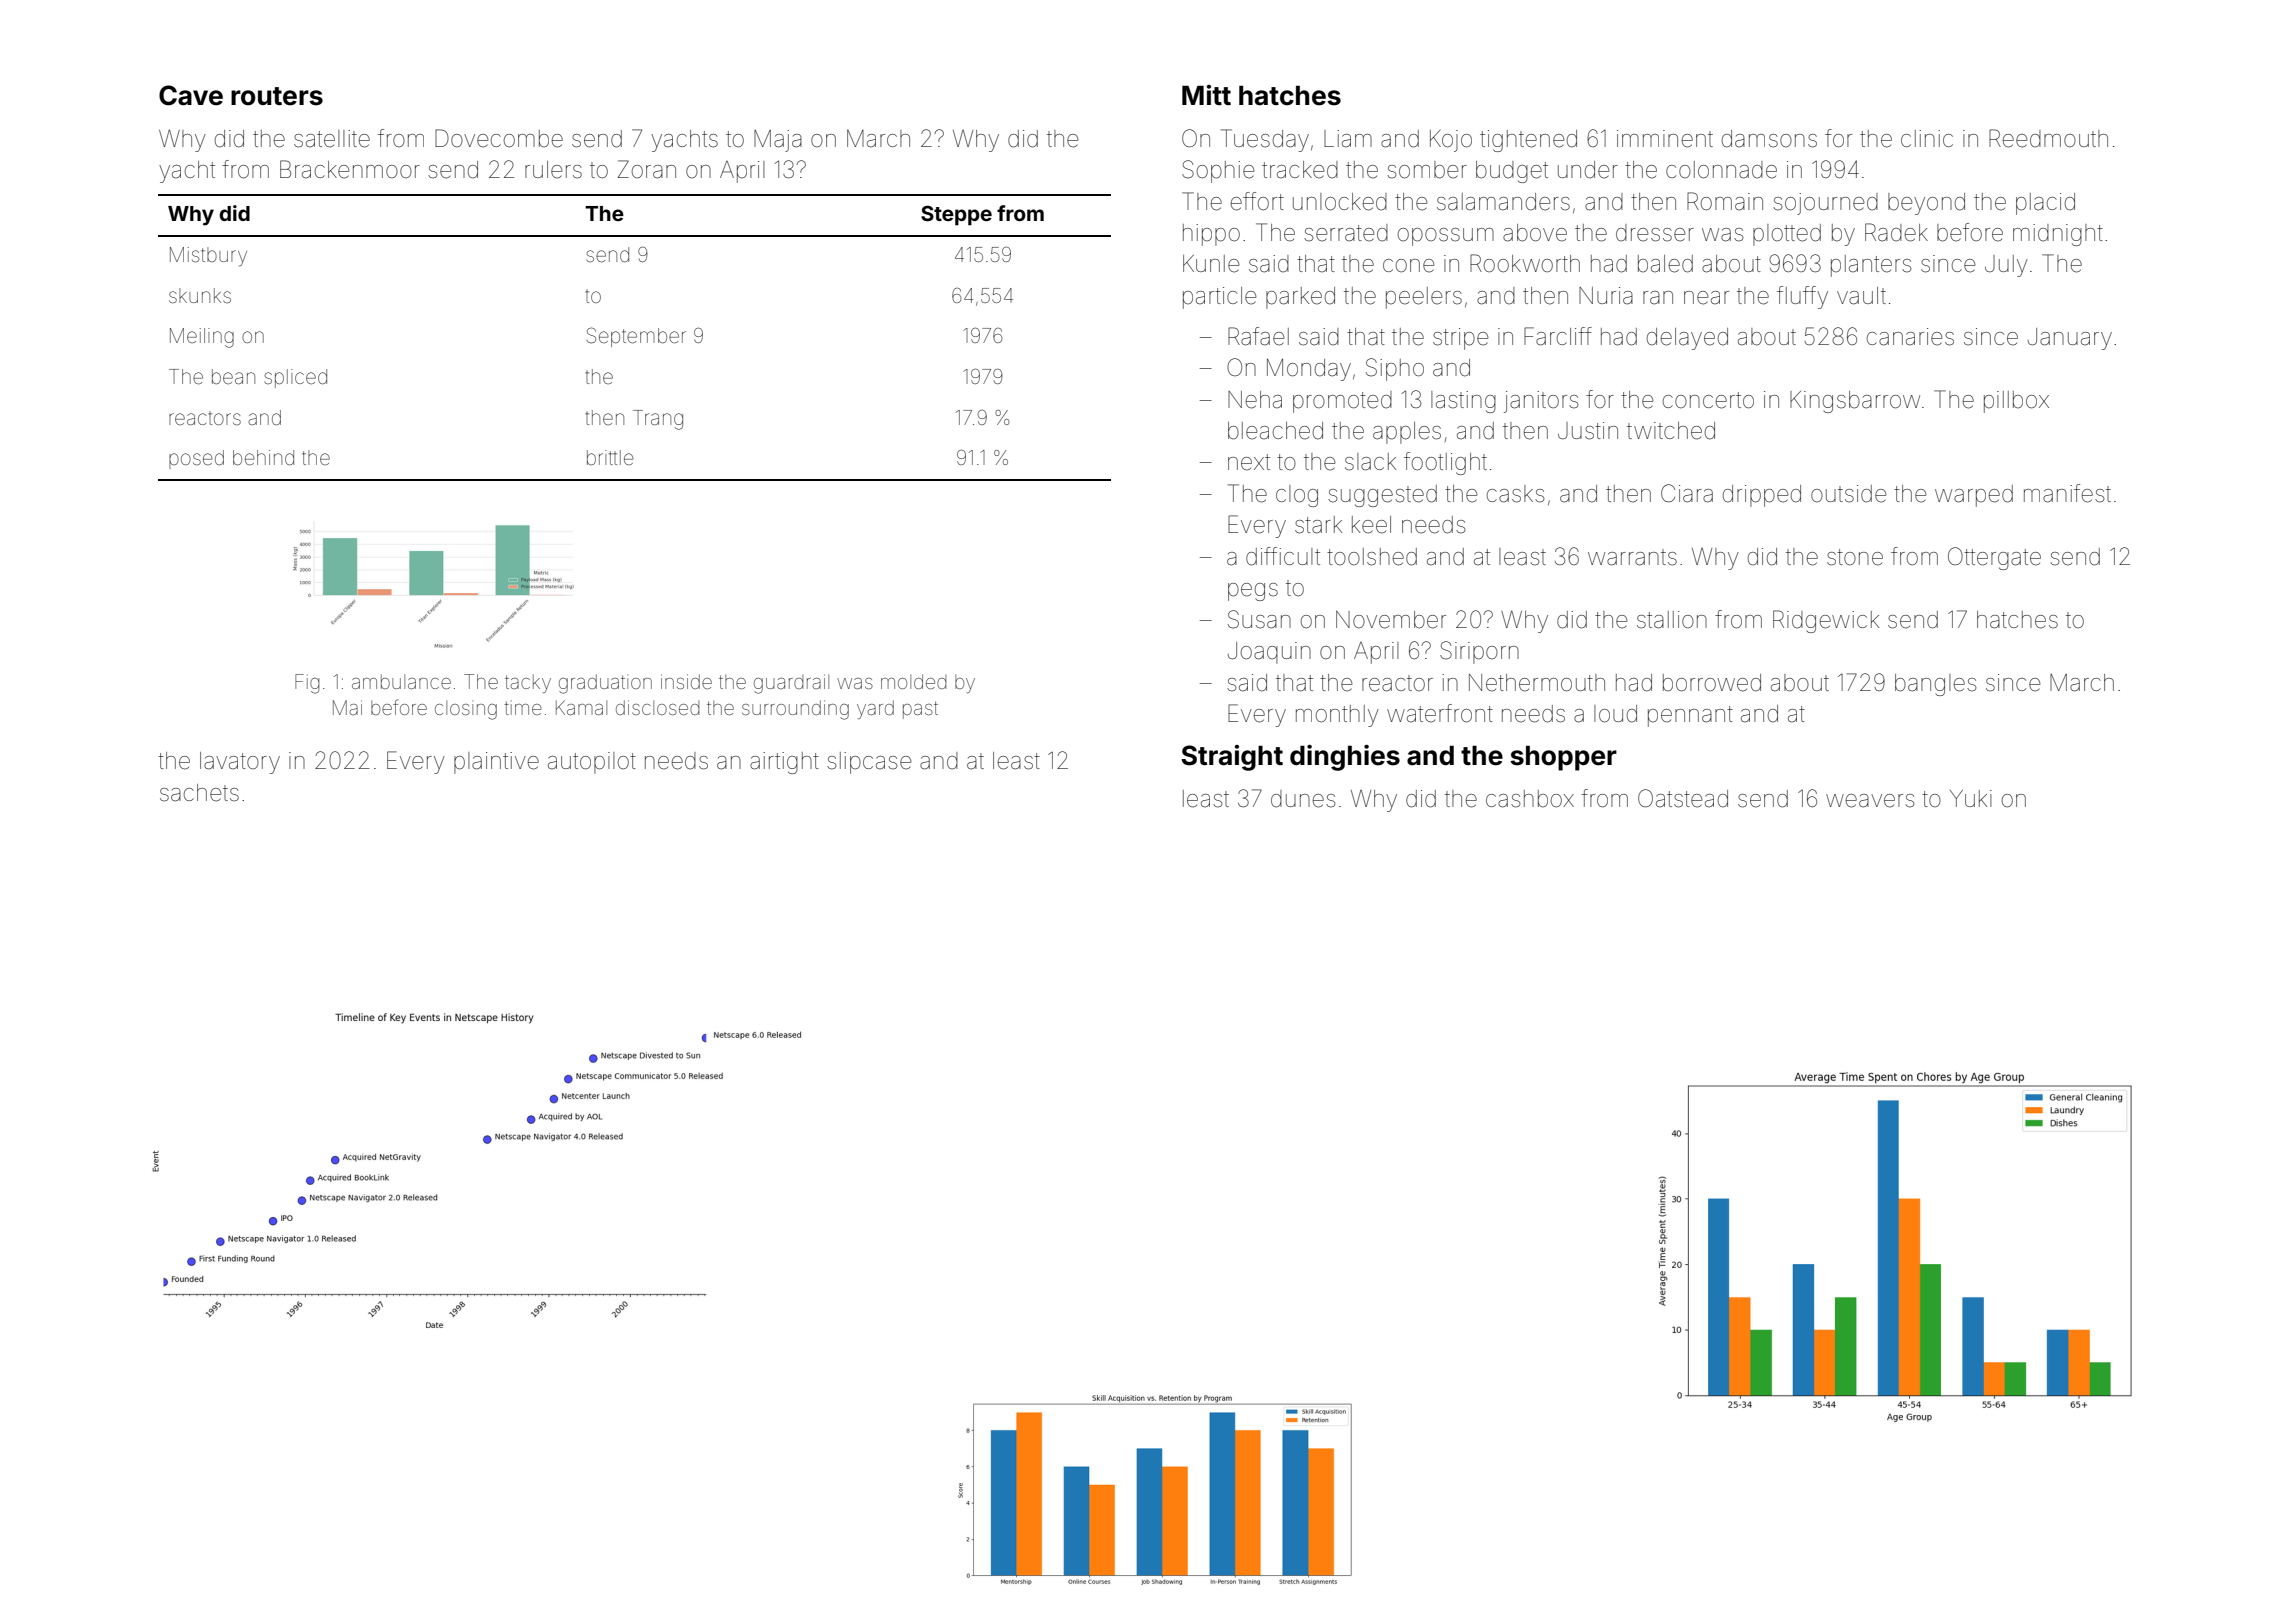 The image size is (2292, 1620). Describe the element at coordinates (1407, 433) in the page. I see `apples` at that location.
